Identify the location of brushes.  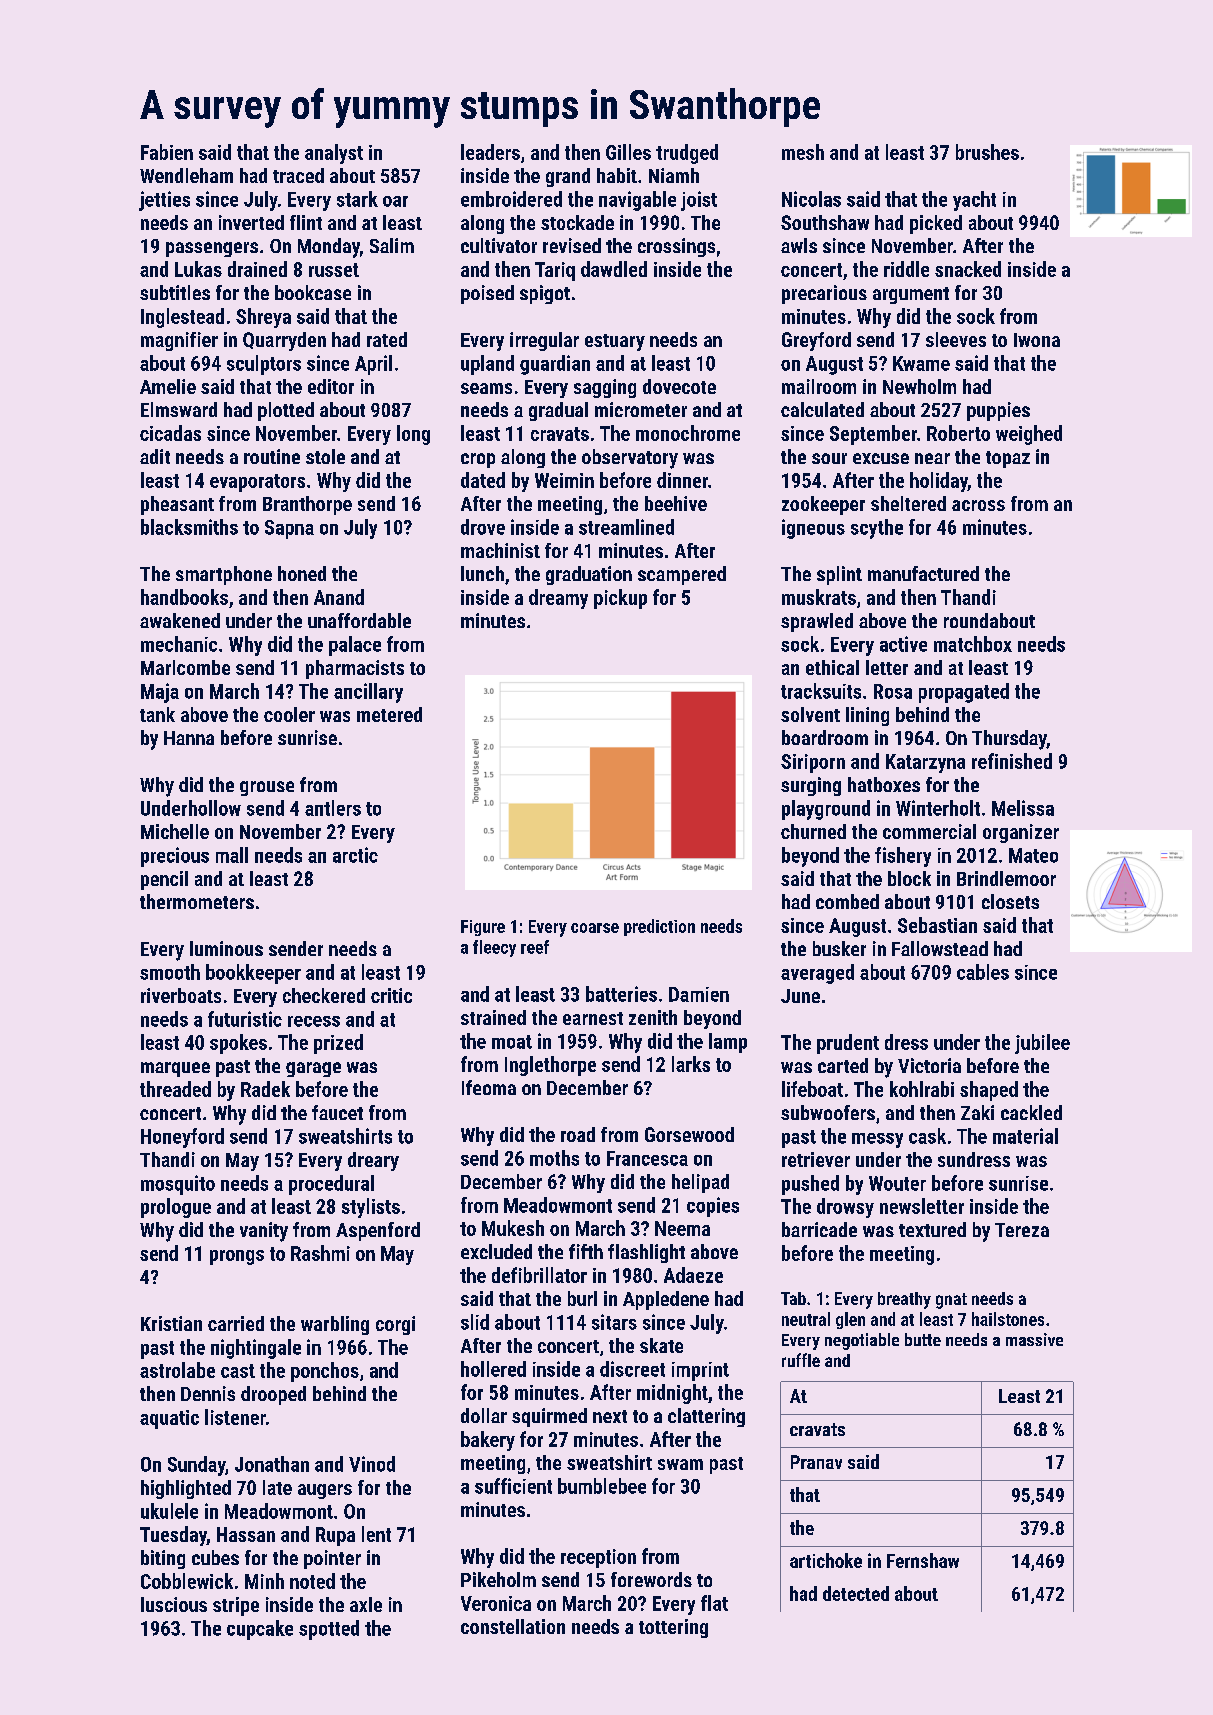
(987, 152).
